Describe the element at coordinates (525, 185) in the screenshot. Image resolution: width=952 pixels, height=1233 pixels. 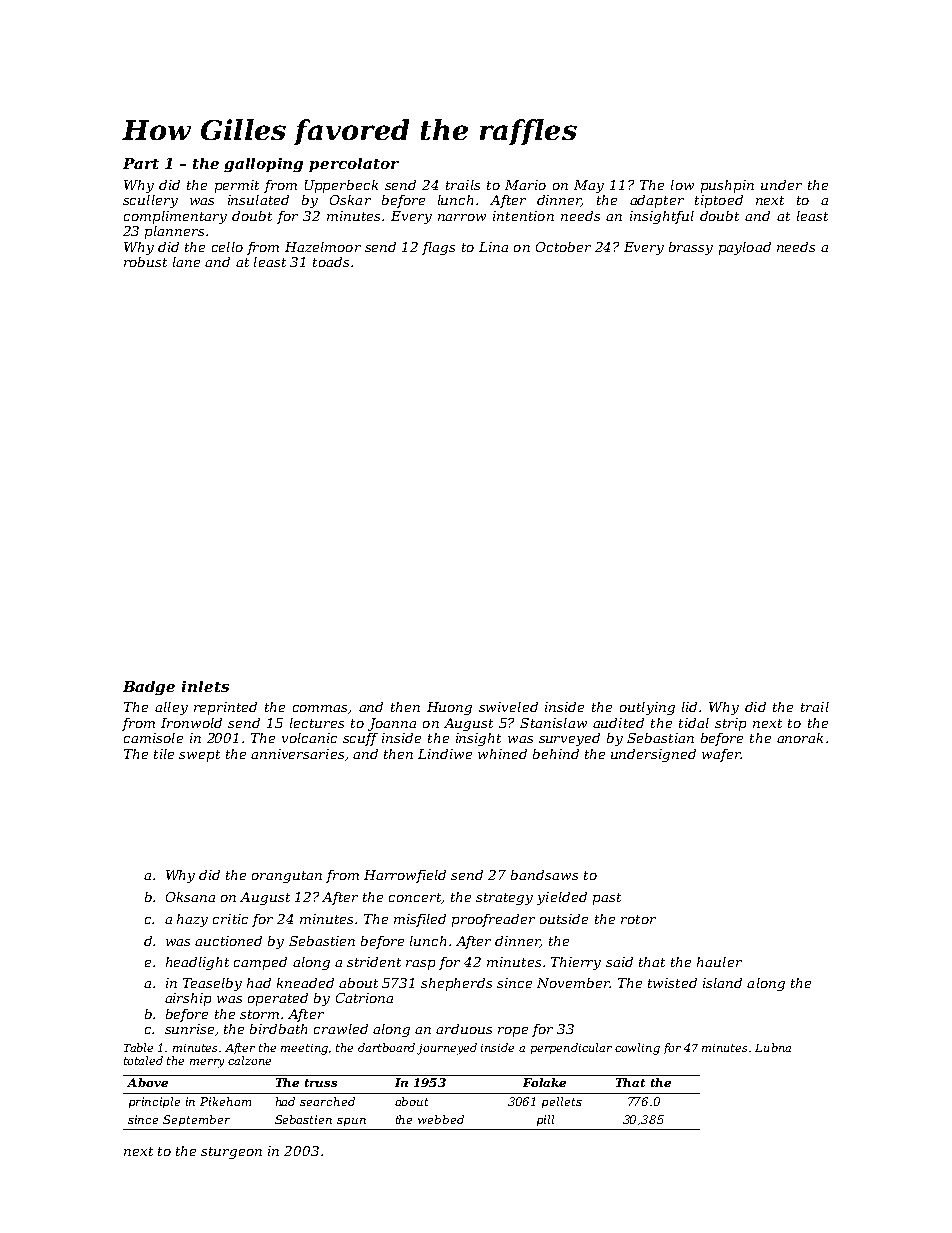
I see `Mario` at that location.
